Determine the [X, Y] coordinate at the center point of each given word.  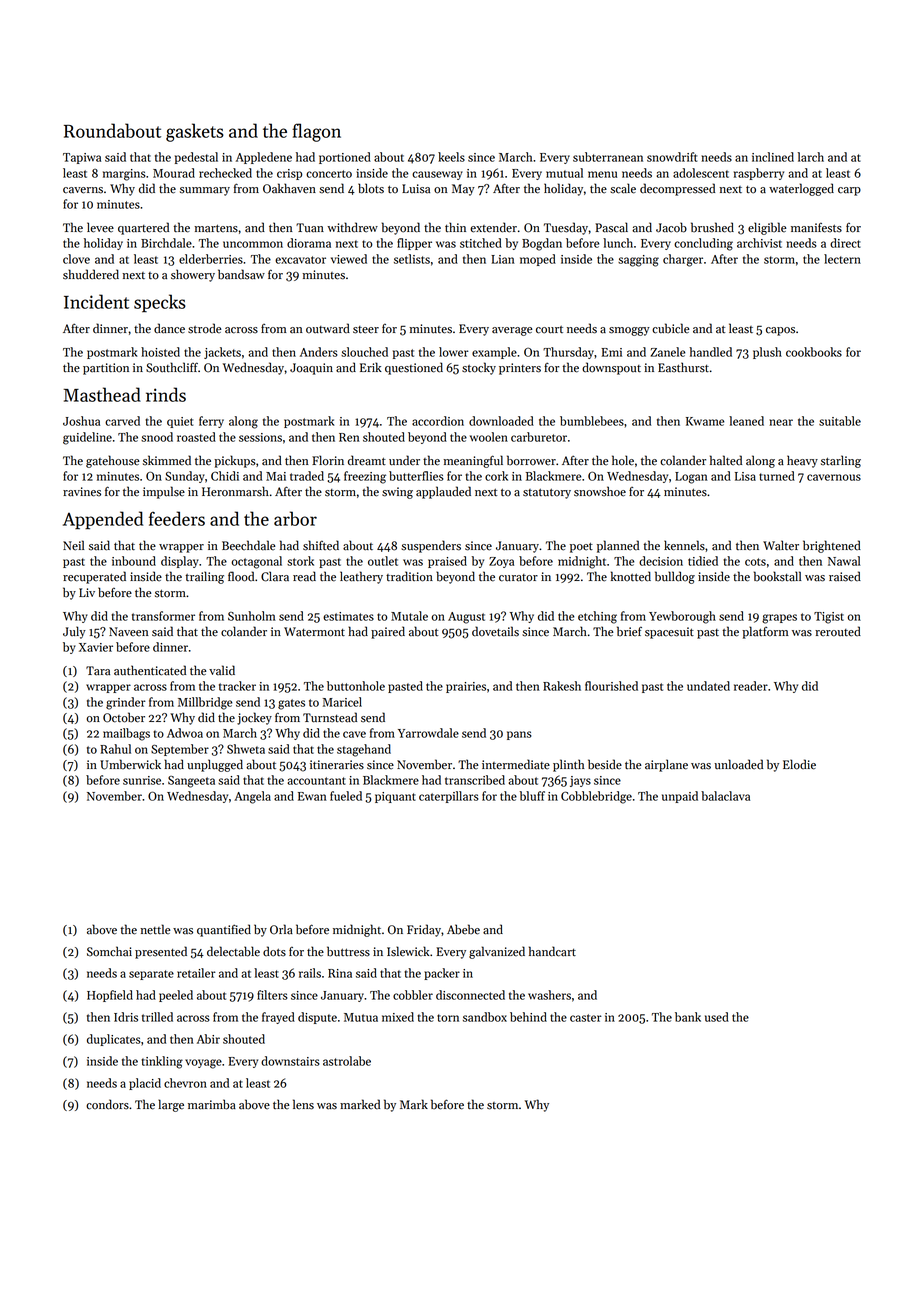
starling [841, 461]
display [180, 562]
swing [397, 493]
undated [708, 686]
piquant [395, 797]
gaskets [195, 132]
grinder [126, 703]
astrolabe [347, 1061]
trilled [157, 1017]
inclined [773, 157]
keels [451, 157]
